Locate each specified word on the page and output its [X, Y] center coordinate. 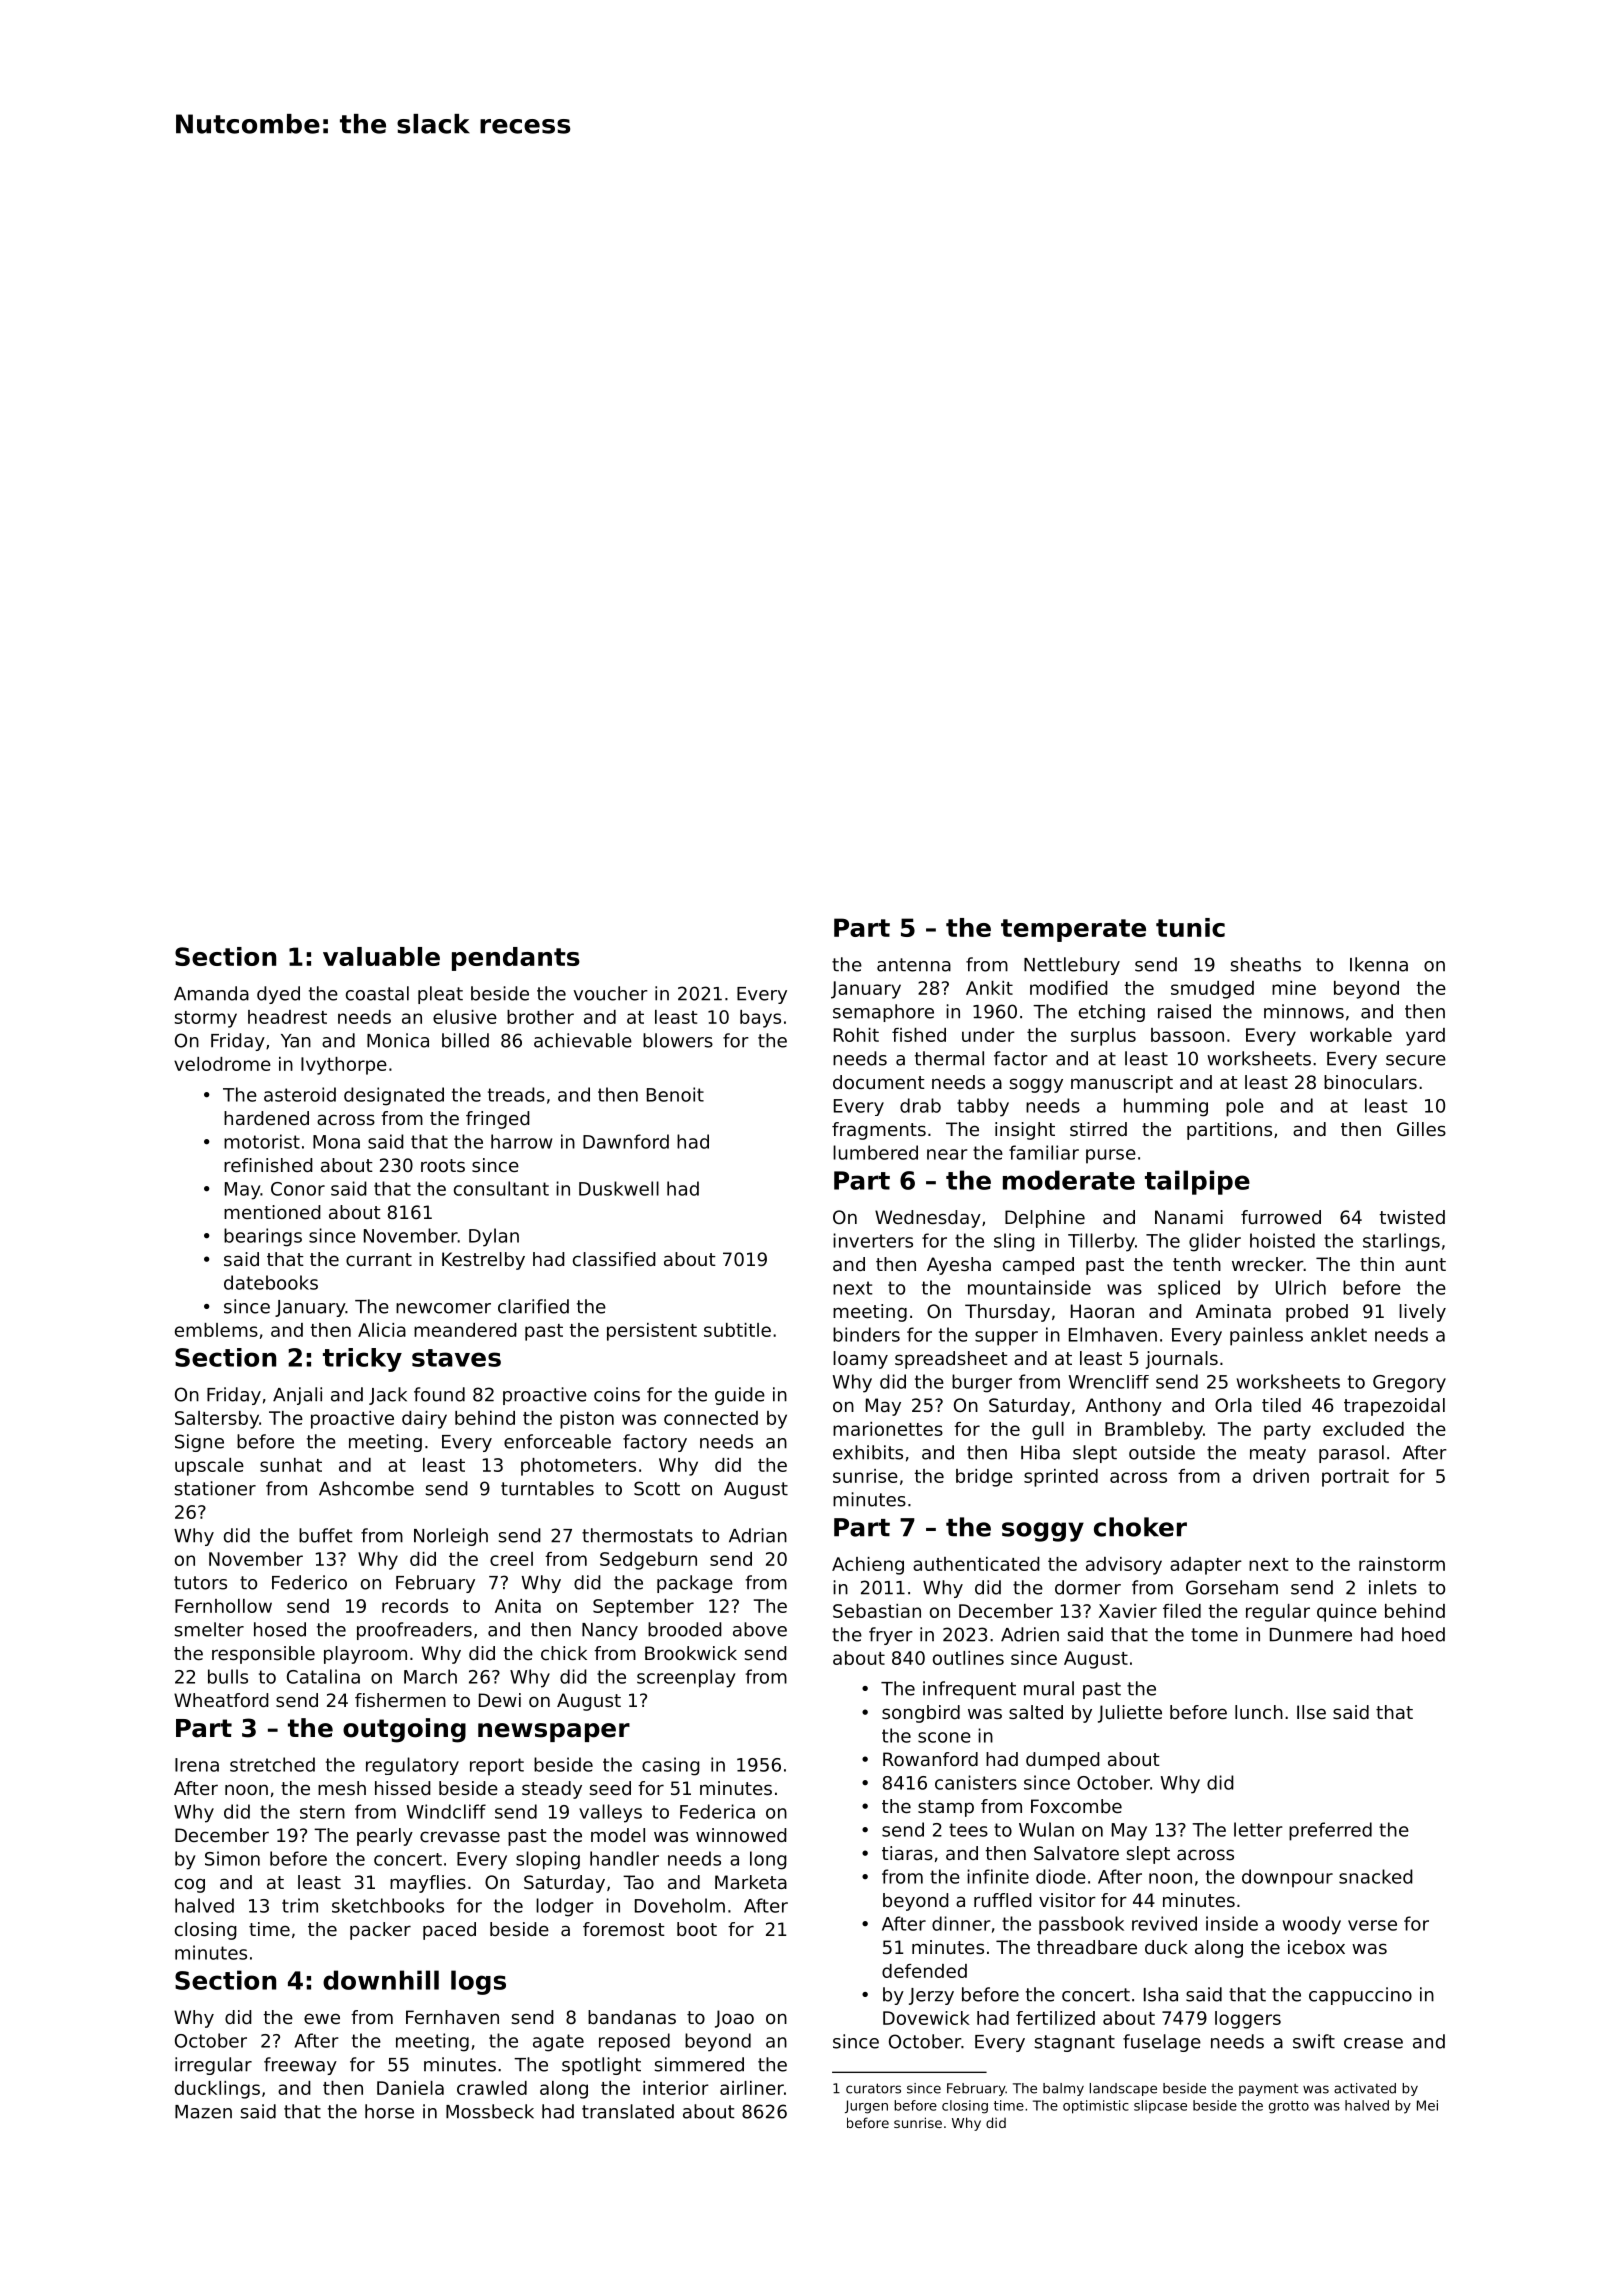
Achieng [868, 1566]
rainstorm [1402, 1564]
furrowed [1281, 1217]
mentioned [272, 1212]
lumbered [875, 1152]
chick [564, 1653]
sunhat [291, 1465]
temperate [1073, 930]
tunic [1190, 927]
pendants [516, 959]
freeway [300, 2066]
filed [1182, 1611]
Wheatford [221, 1700]
